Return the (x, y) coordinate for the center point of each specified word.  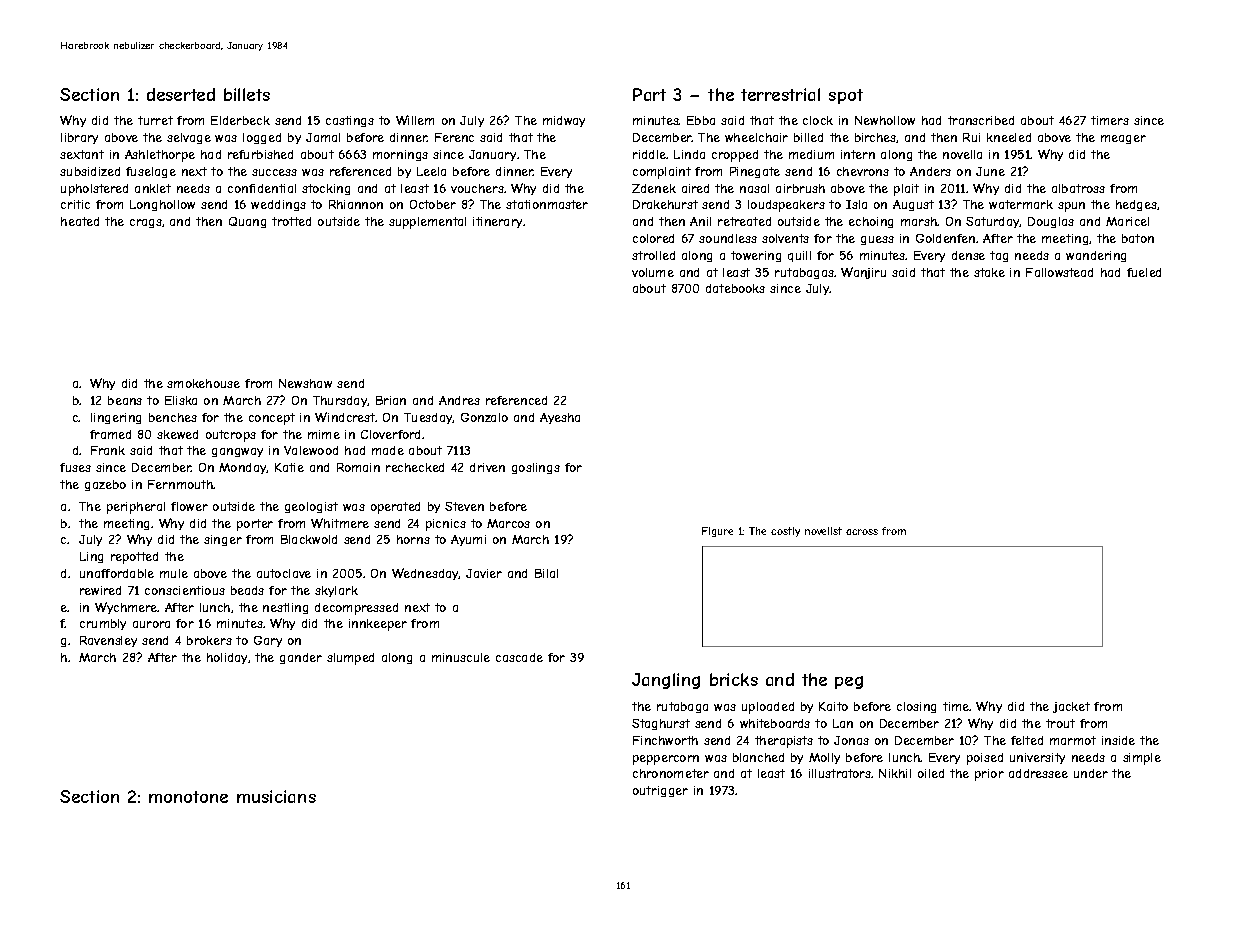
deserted (181, 94)
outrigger (660, 791)
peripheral (136, 508)
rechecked (415, 467)
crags (146, 223)
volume (653, 272)
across (862, 532)
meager (1123, 139)
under (1091, 773)
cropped (735, 156)
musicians (276, 796)
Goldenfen (945, 238)
